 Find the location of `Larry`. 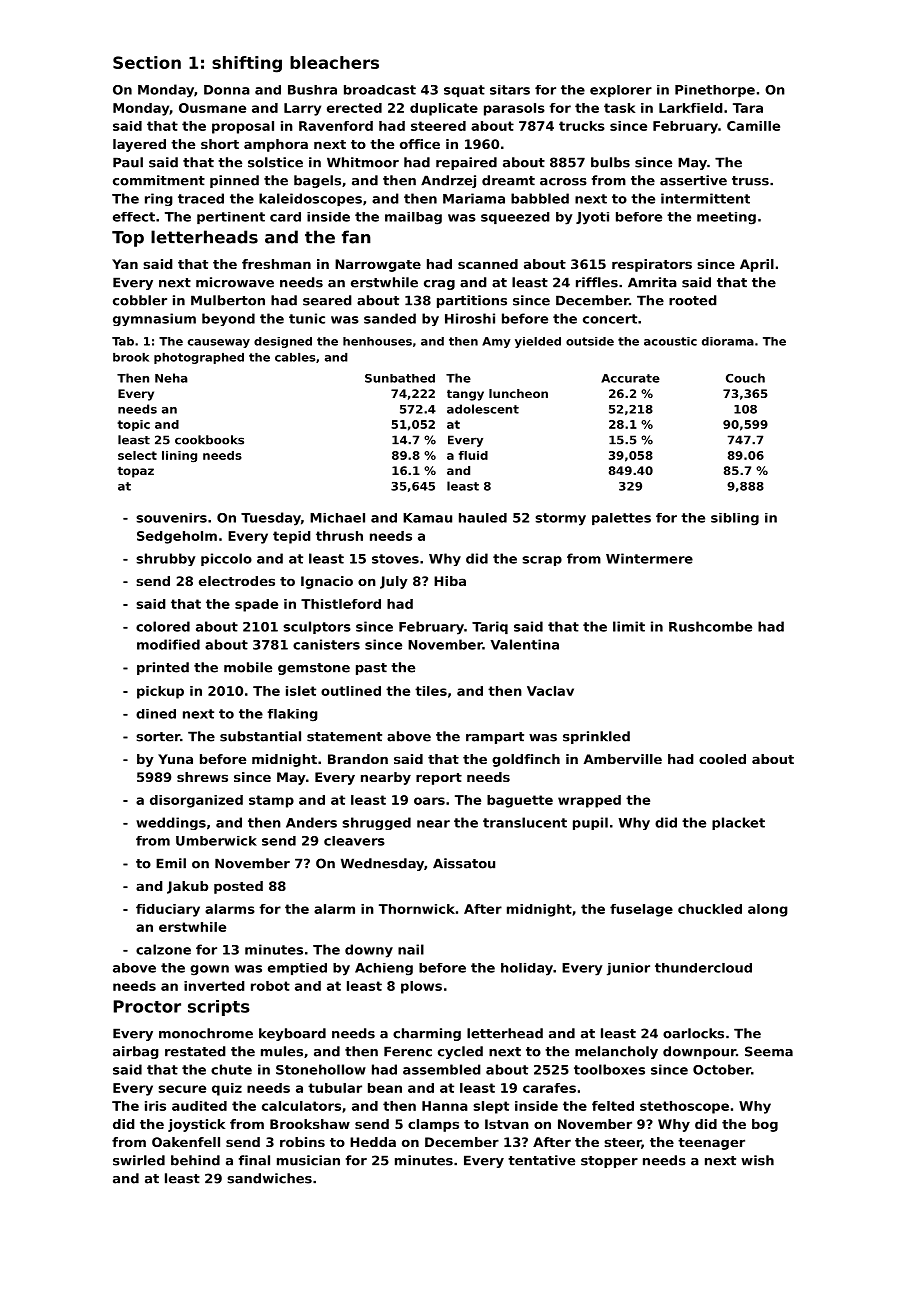

Larry is located at coordinates (302, 109).
